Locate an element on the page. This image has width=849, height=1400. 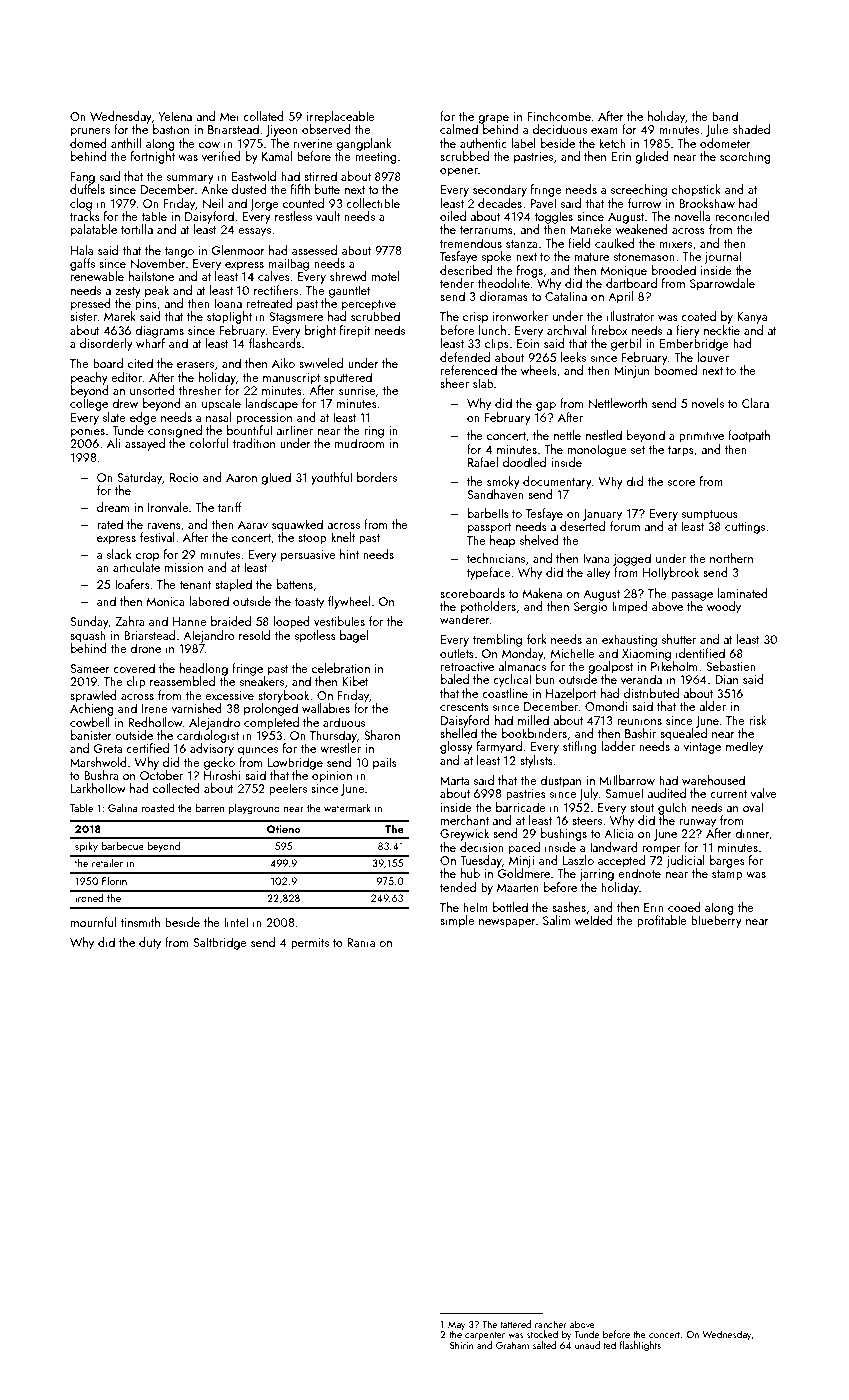
Hollybrook is located at coordinates (671, 573).
